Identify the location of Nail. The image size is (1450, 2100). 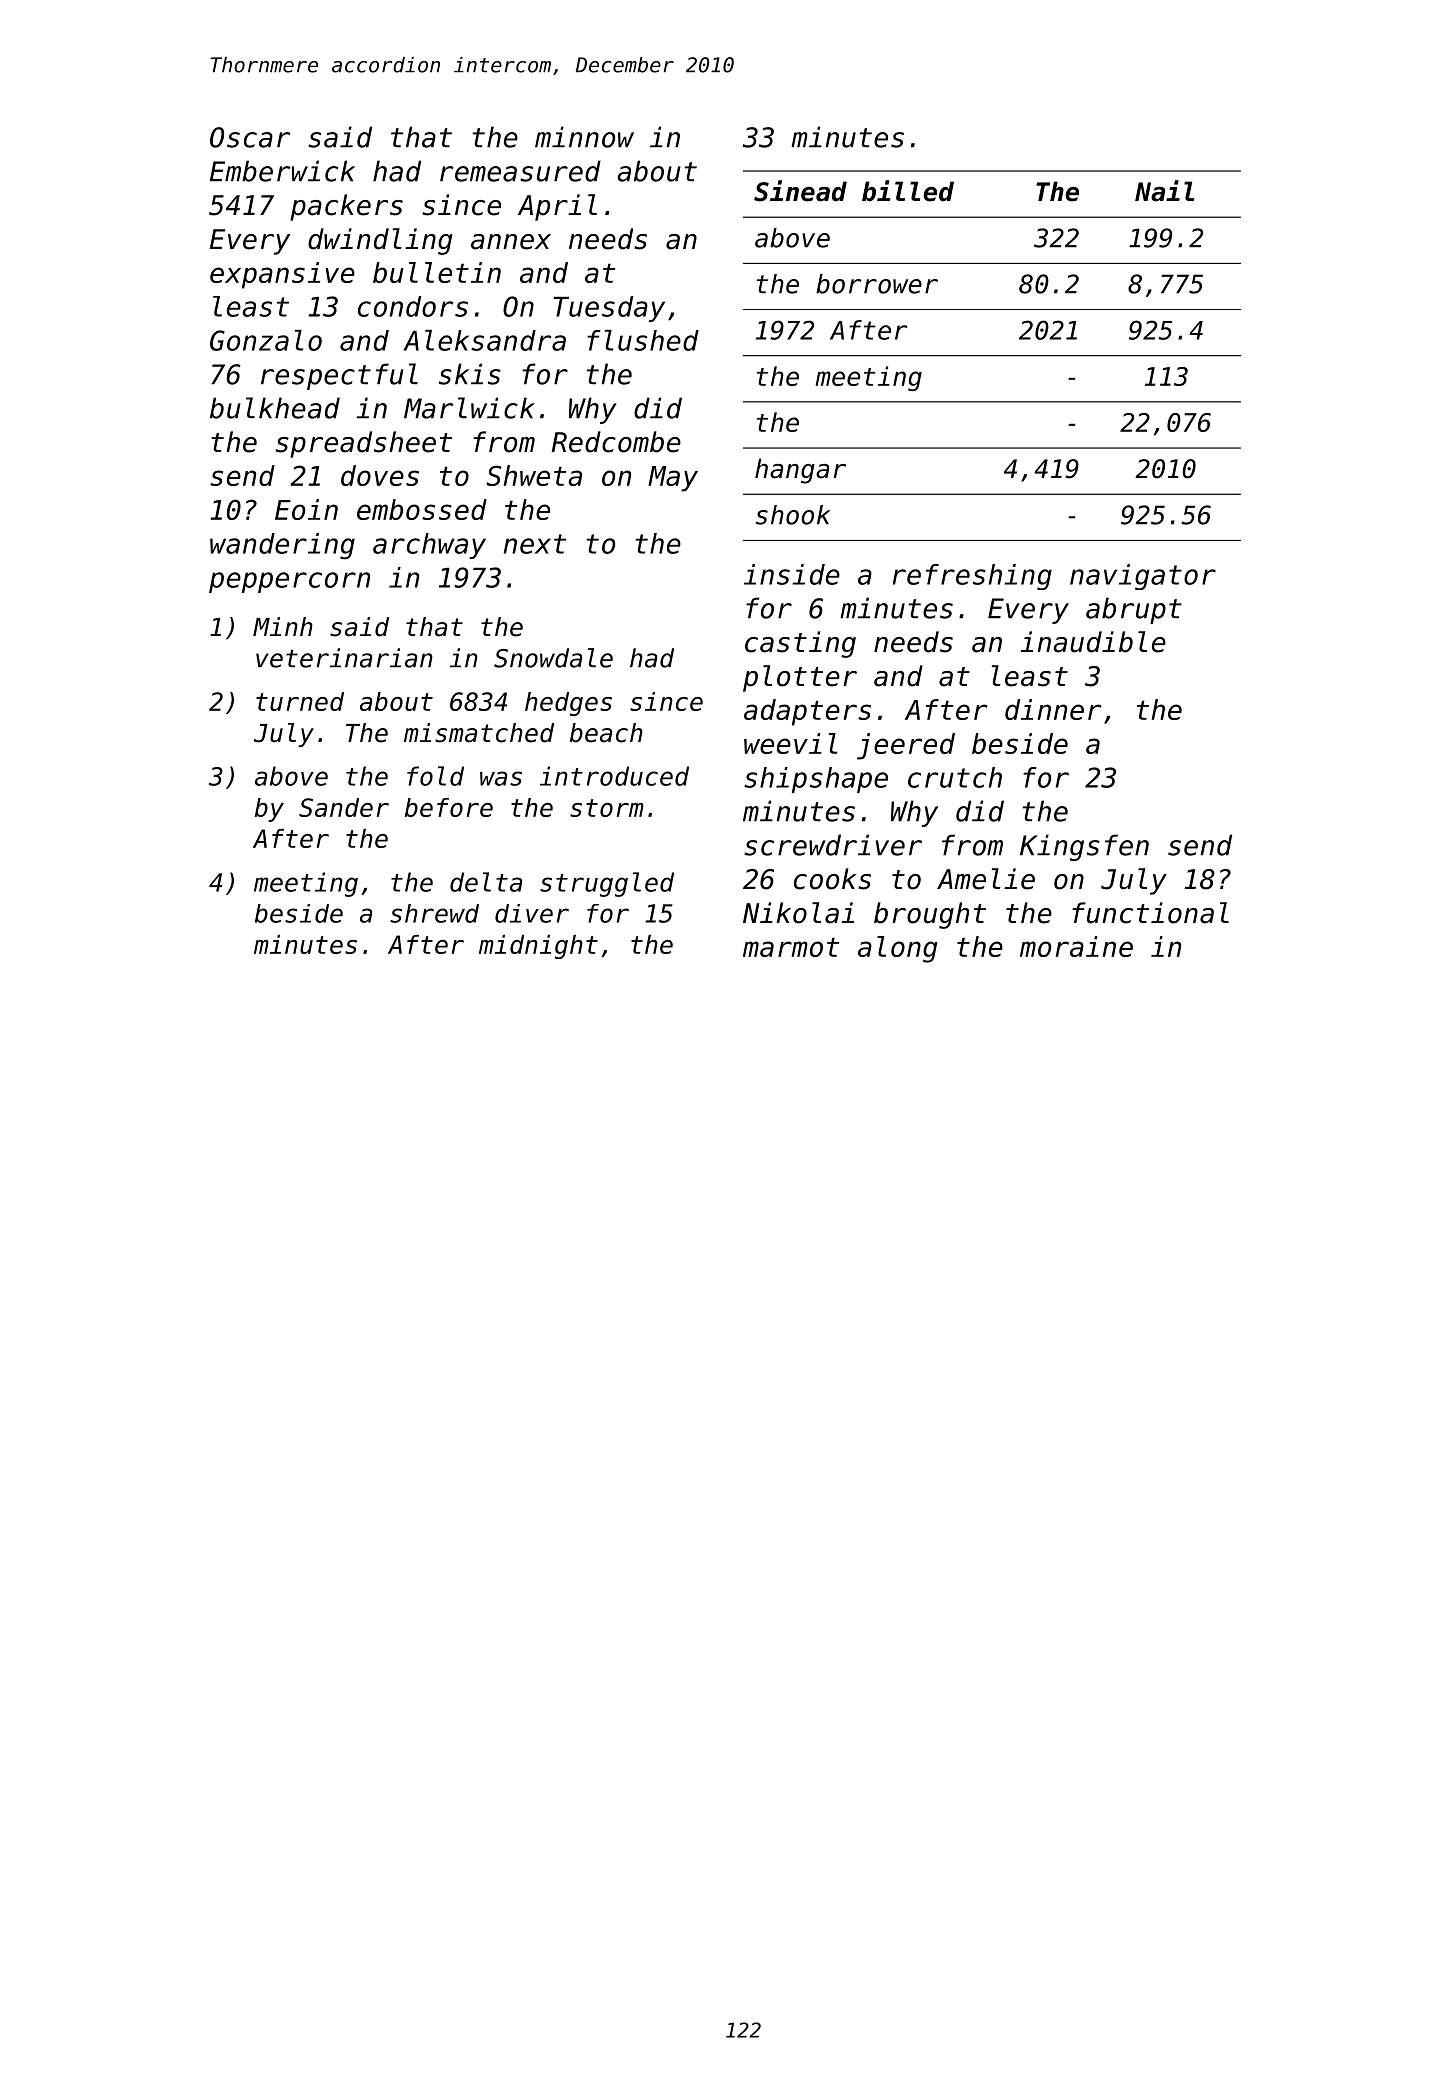
(1164, 191).
